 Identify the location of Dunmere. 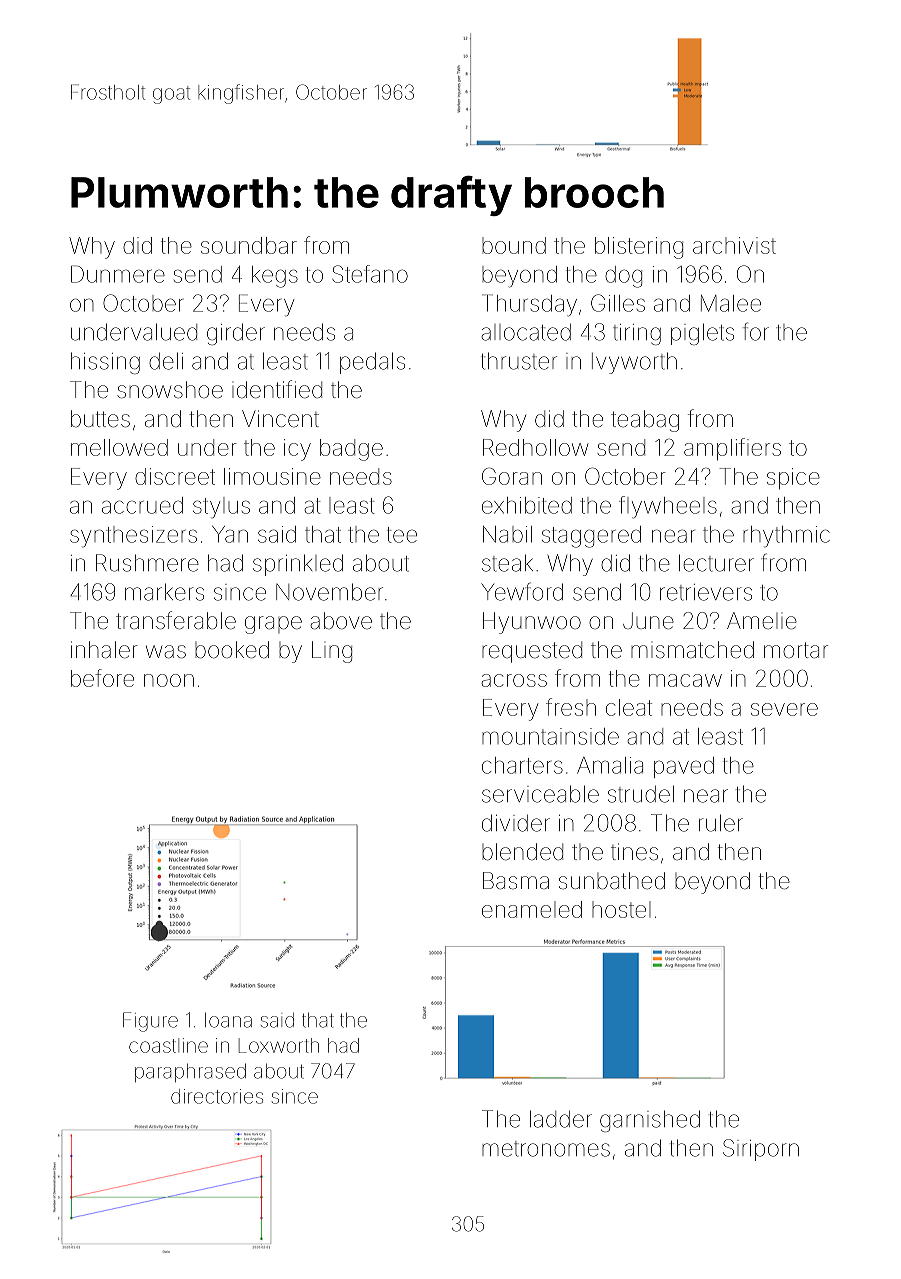
(118, 274).
